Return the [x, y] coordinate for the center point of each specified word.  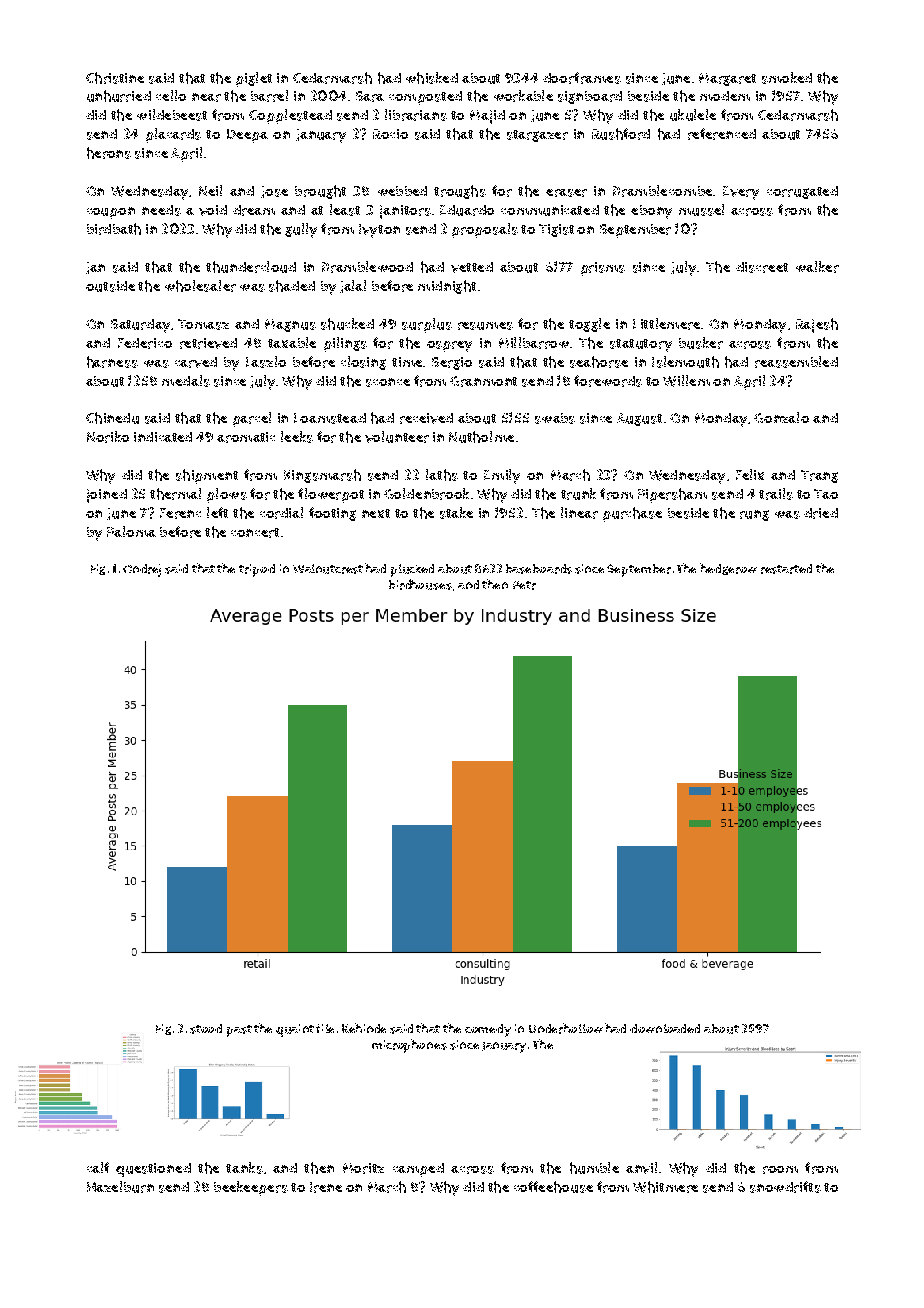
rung [754, 515]
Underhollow [566, 1028]
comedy [488, 1030]
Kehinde [364, 1028]
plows [227, 495]
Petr [524, 585]
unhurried [119, 96]
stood [206, 1029]
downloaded [665, 1028]
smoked [787, 78]
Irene [326, 1187]
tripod [257, 570]
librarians [416, 115]
